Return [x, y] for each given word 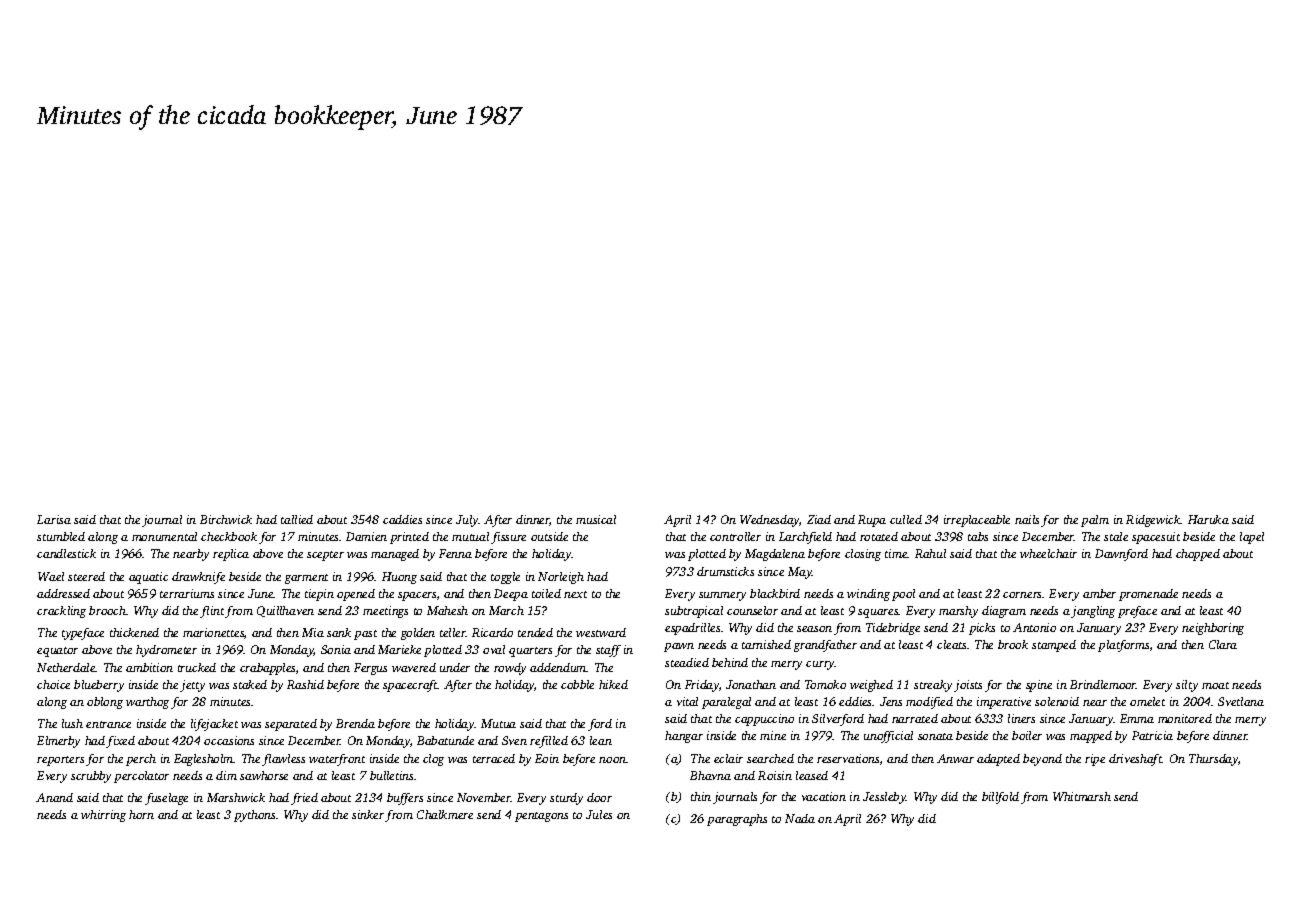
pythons [254, 816]
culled [906, 519]
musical [596, 519]
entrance [108, 724]
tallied [297, 519]
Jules [599, 814]
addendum [558, 667]
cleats [951, 644]
